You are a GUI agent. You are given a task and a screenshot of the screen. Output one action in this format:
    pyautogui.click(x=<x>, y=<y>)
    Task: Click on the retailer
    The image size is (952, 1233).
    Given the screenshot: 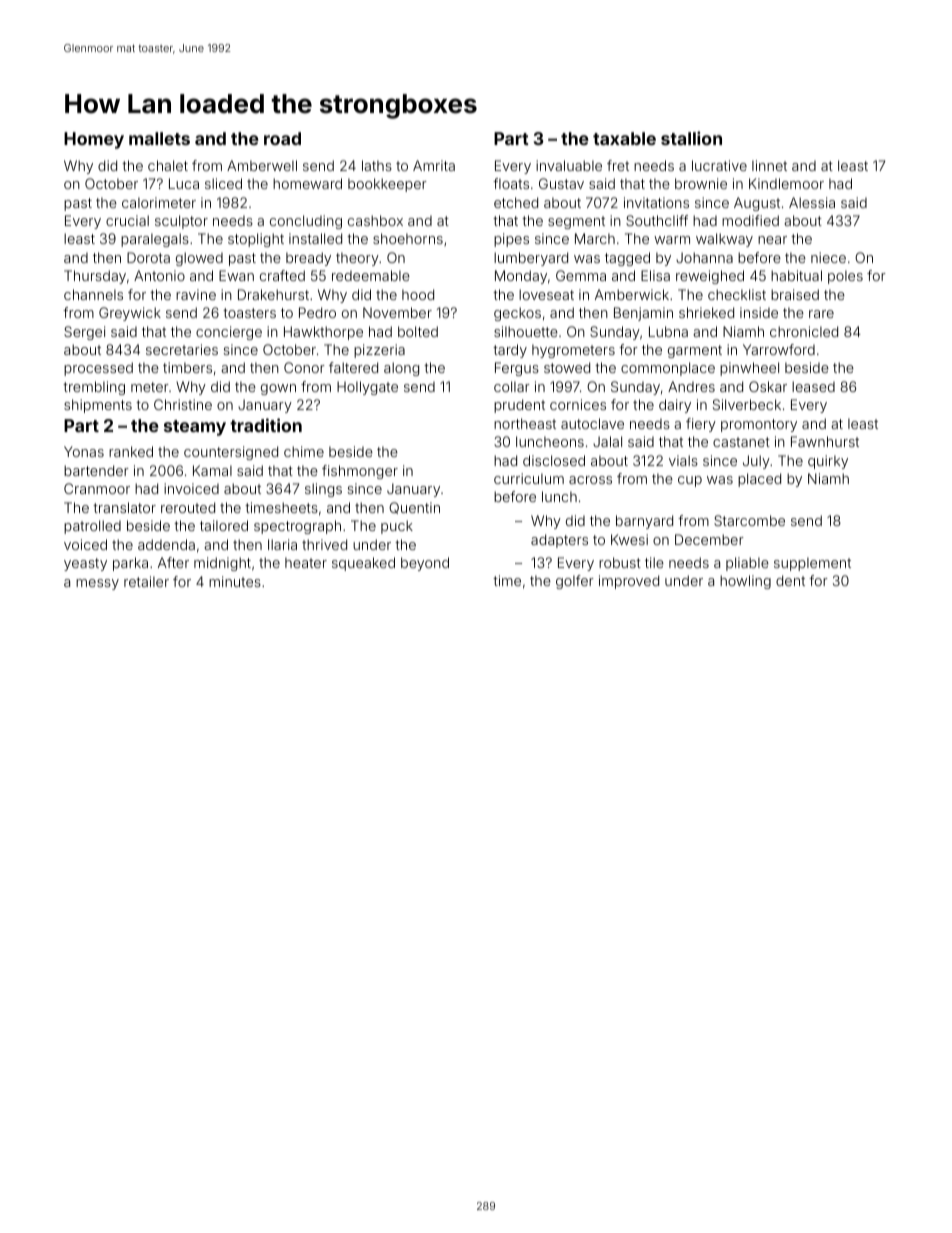 What is the action you would take?
    pyautogui.click(x=146, y=581)
